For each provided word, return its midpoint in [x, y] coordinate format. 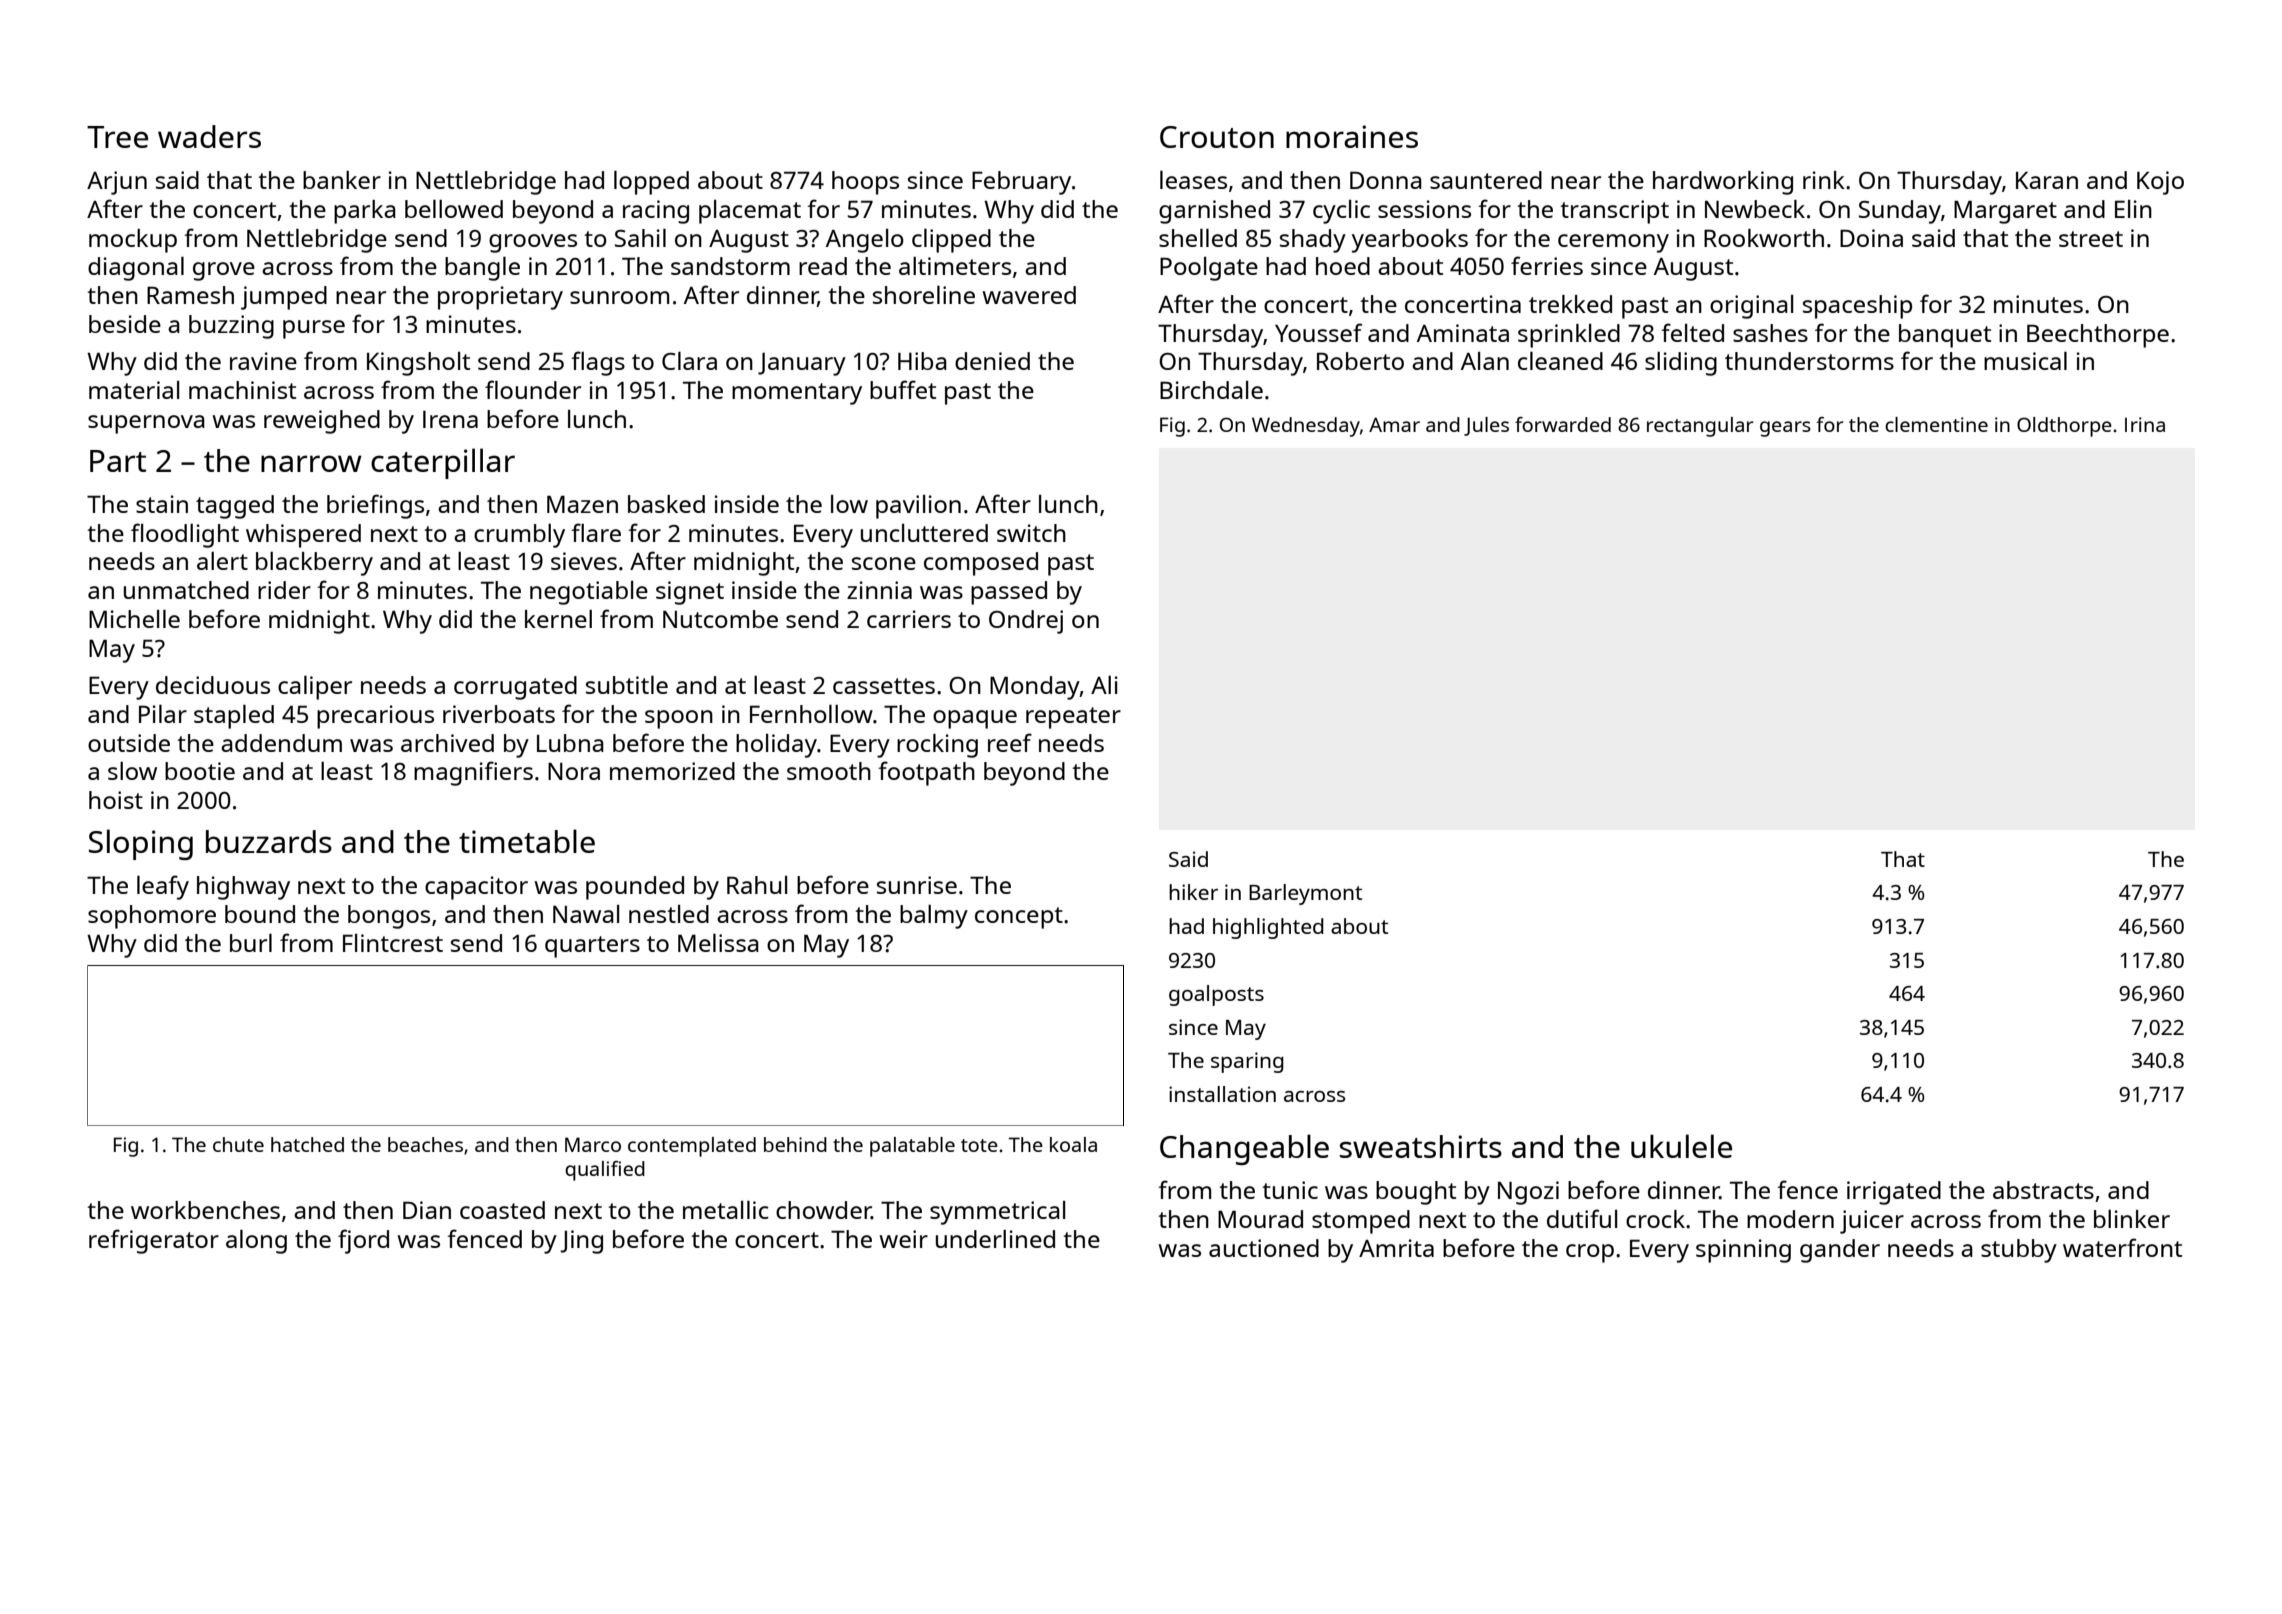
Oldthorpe [2064, 427]
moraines [1352, 136]
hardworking [1723, 183]
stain [162, 504]
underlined [995, 1239]
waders [209, 136]
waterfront [2122, 1247]
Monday [1035, 688]
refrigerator [154, 1241]
